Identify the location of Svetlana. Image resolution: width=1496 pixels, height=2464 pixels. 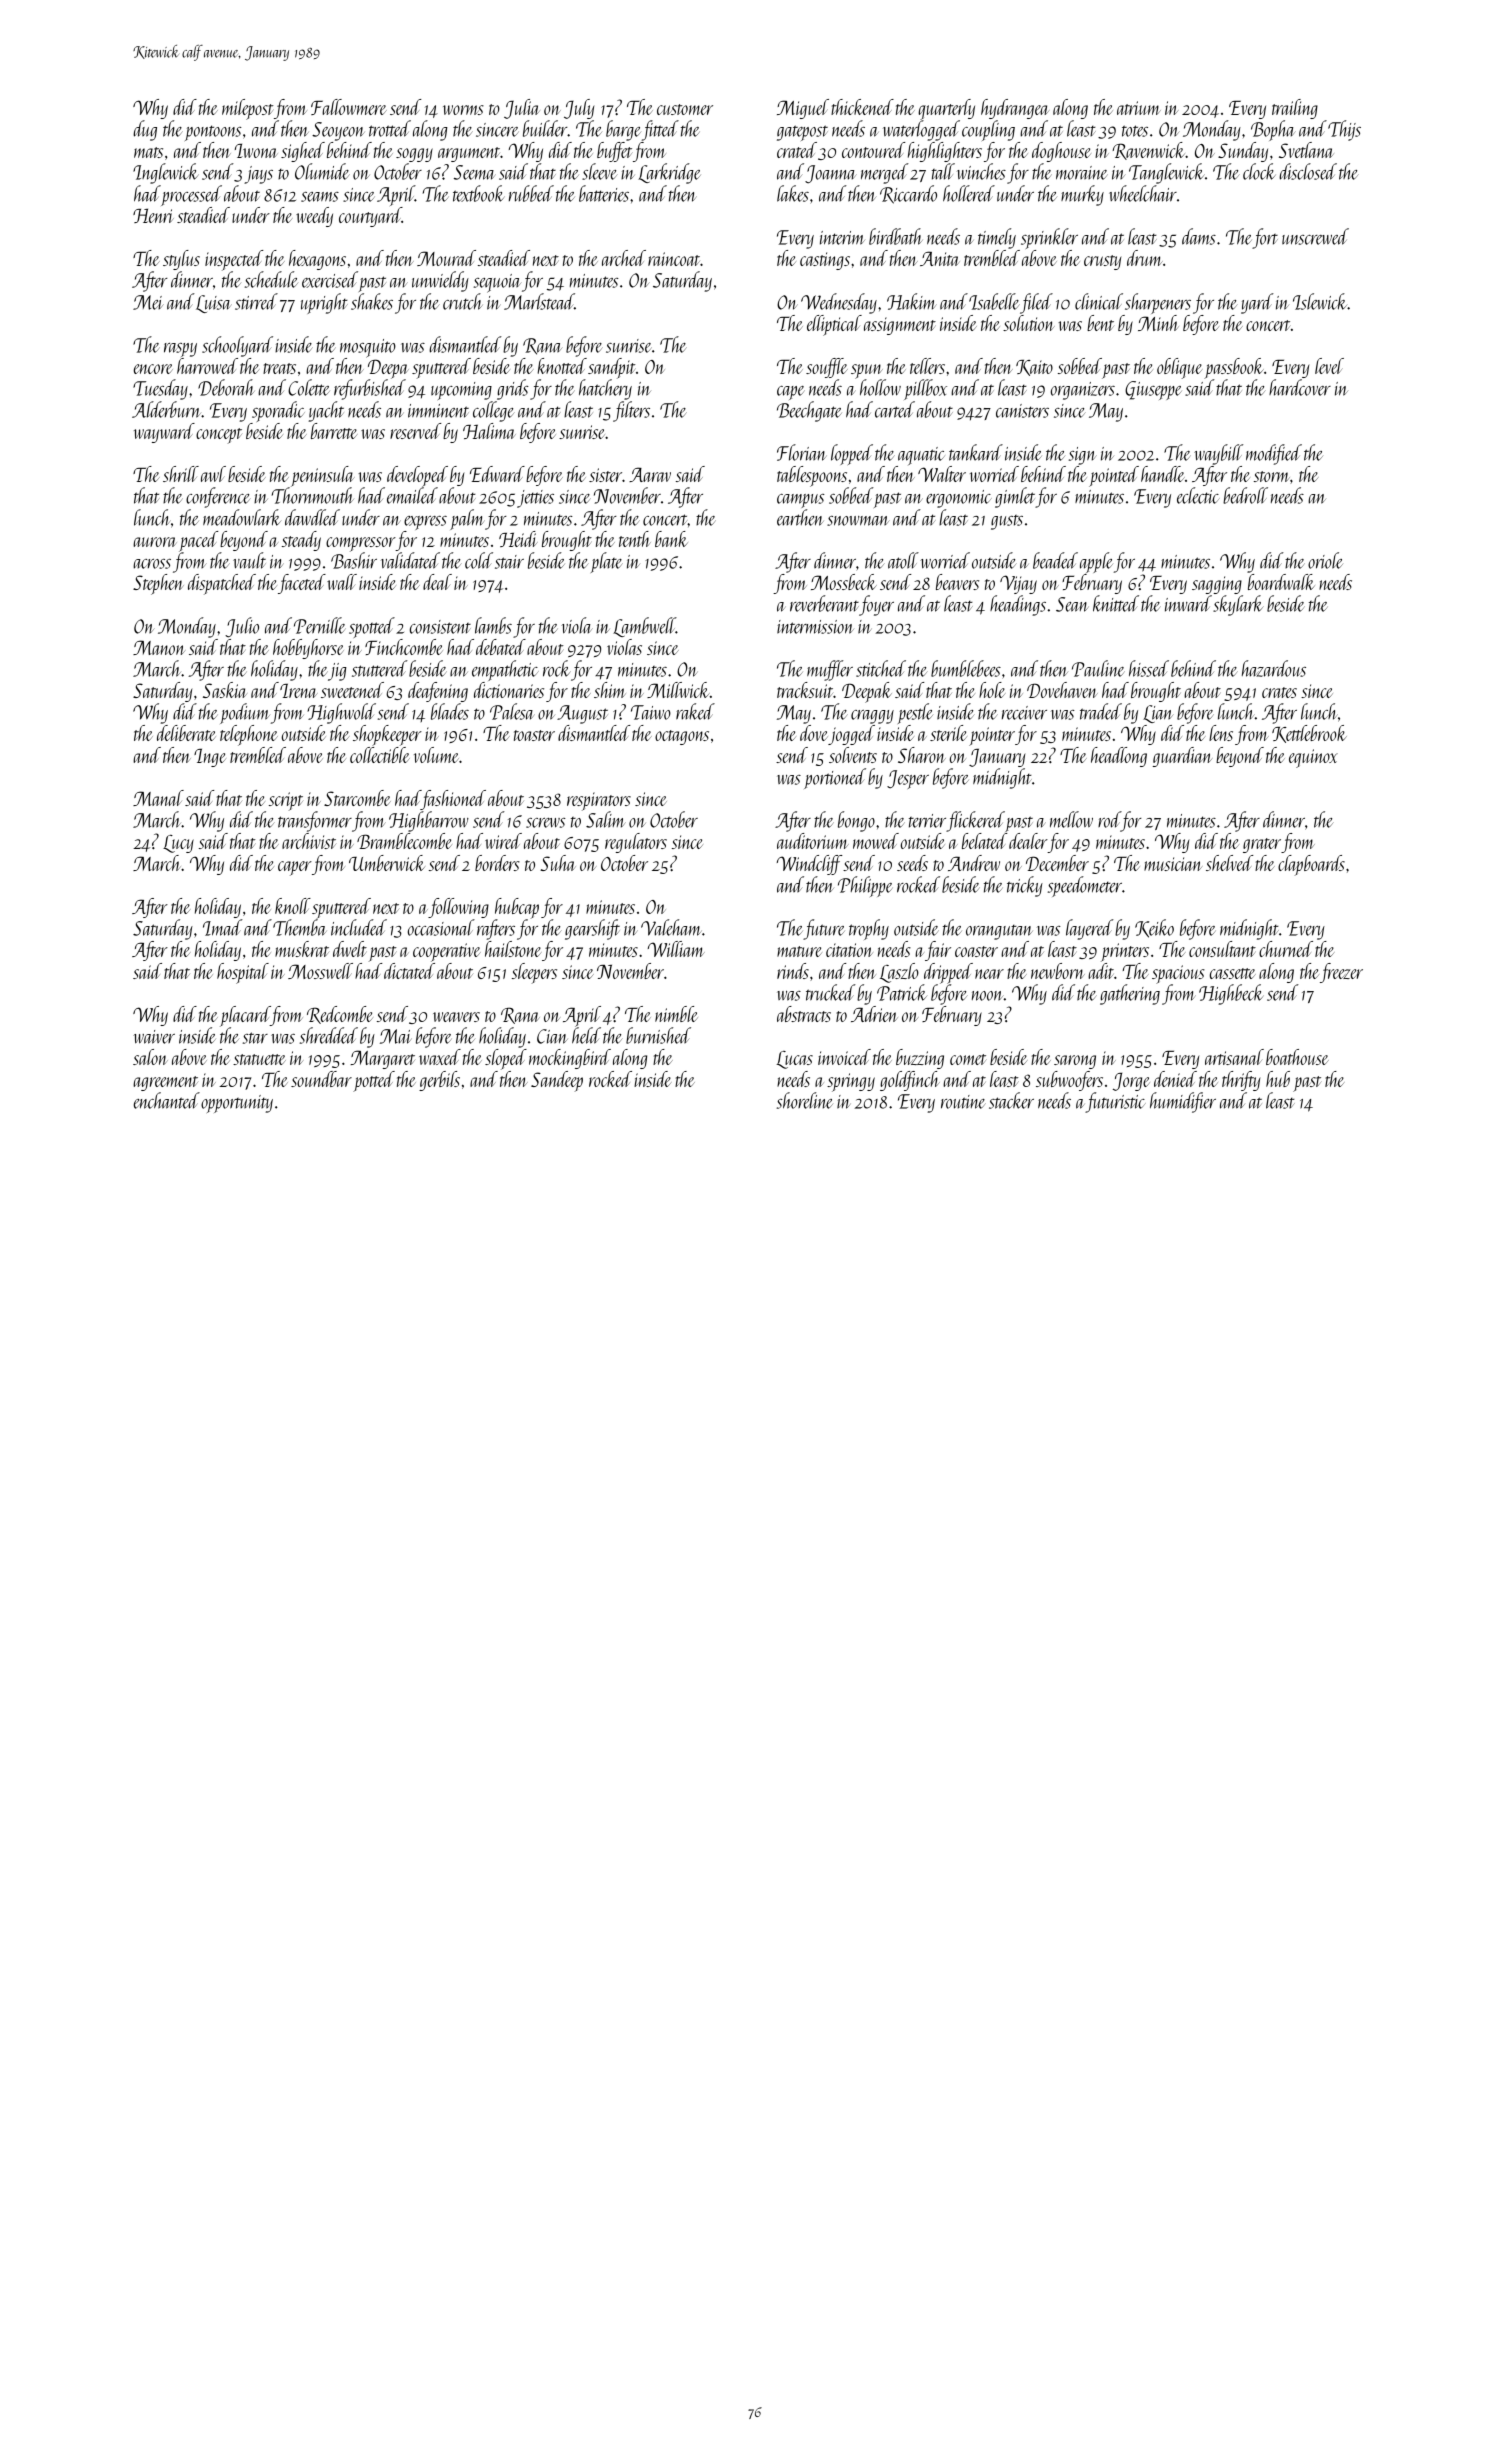
(1306, 150).
